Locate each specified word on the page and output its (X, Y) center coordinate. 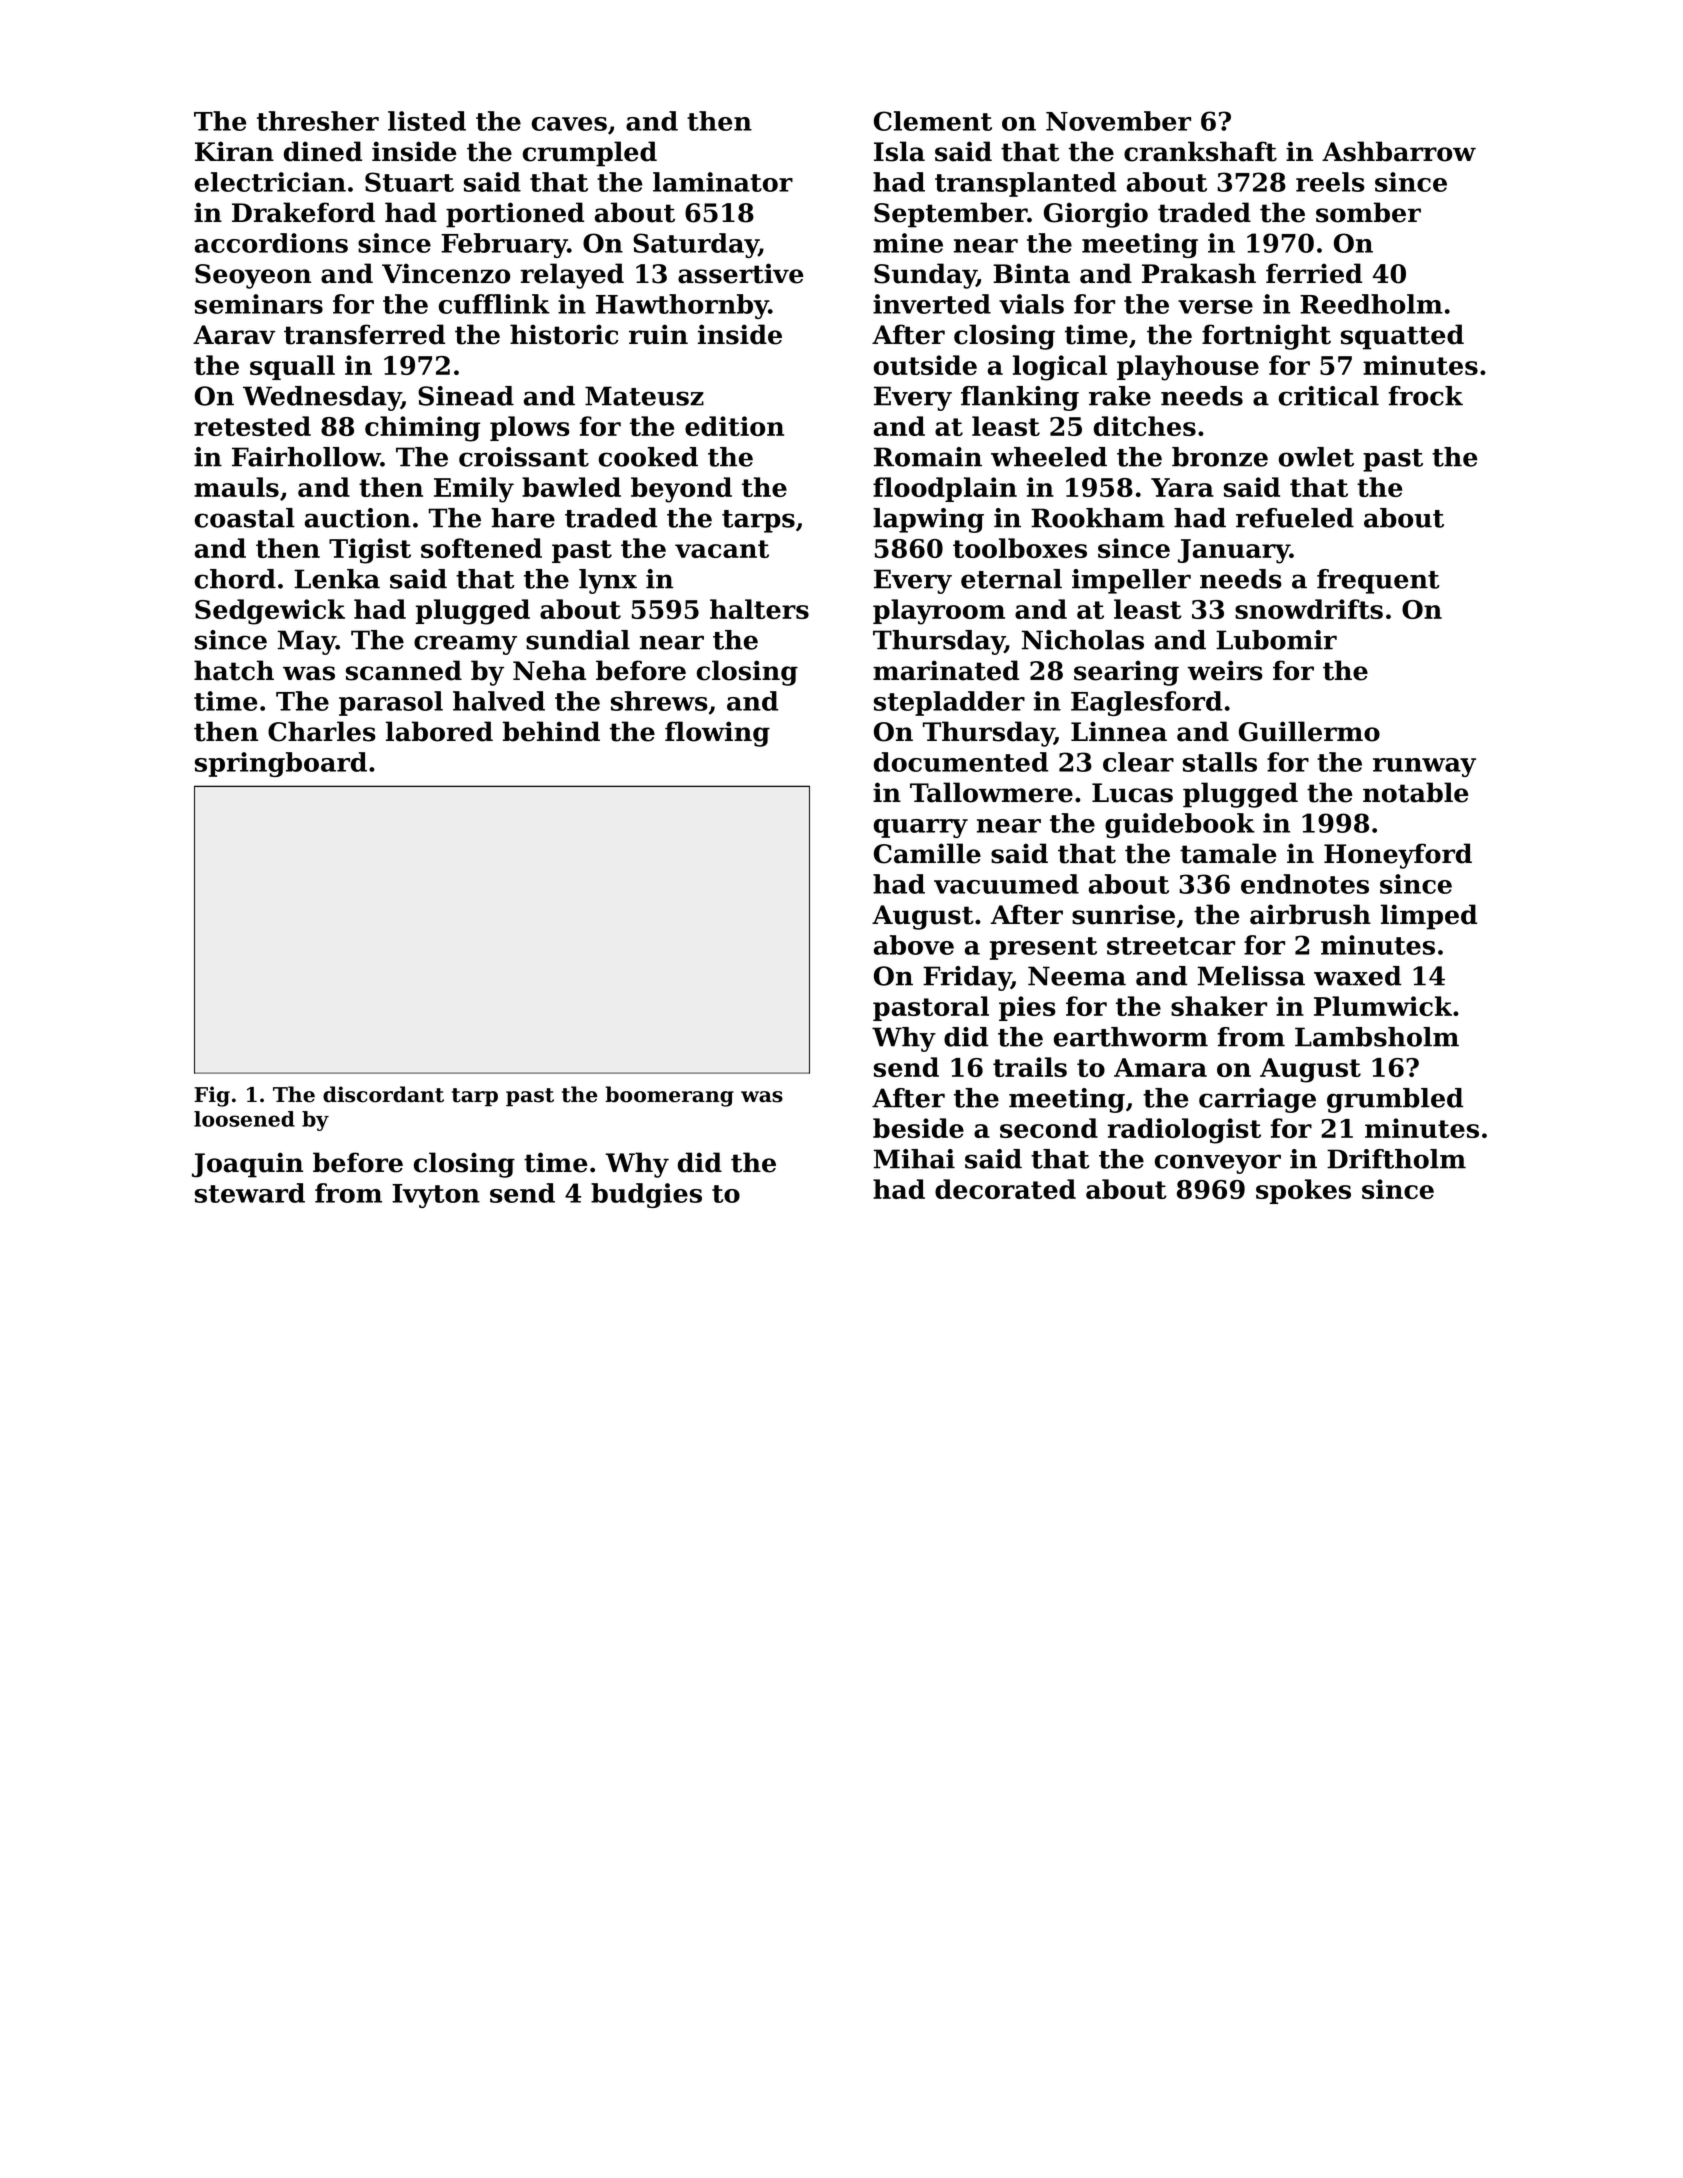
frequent (1378, 581)
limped (1429, 917)
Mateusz (644, 396)
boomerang (669, 1096)
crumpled (590, 154)
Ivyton (436, 1196)
